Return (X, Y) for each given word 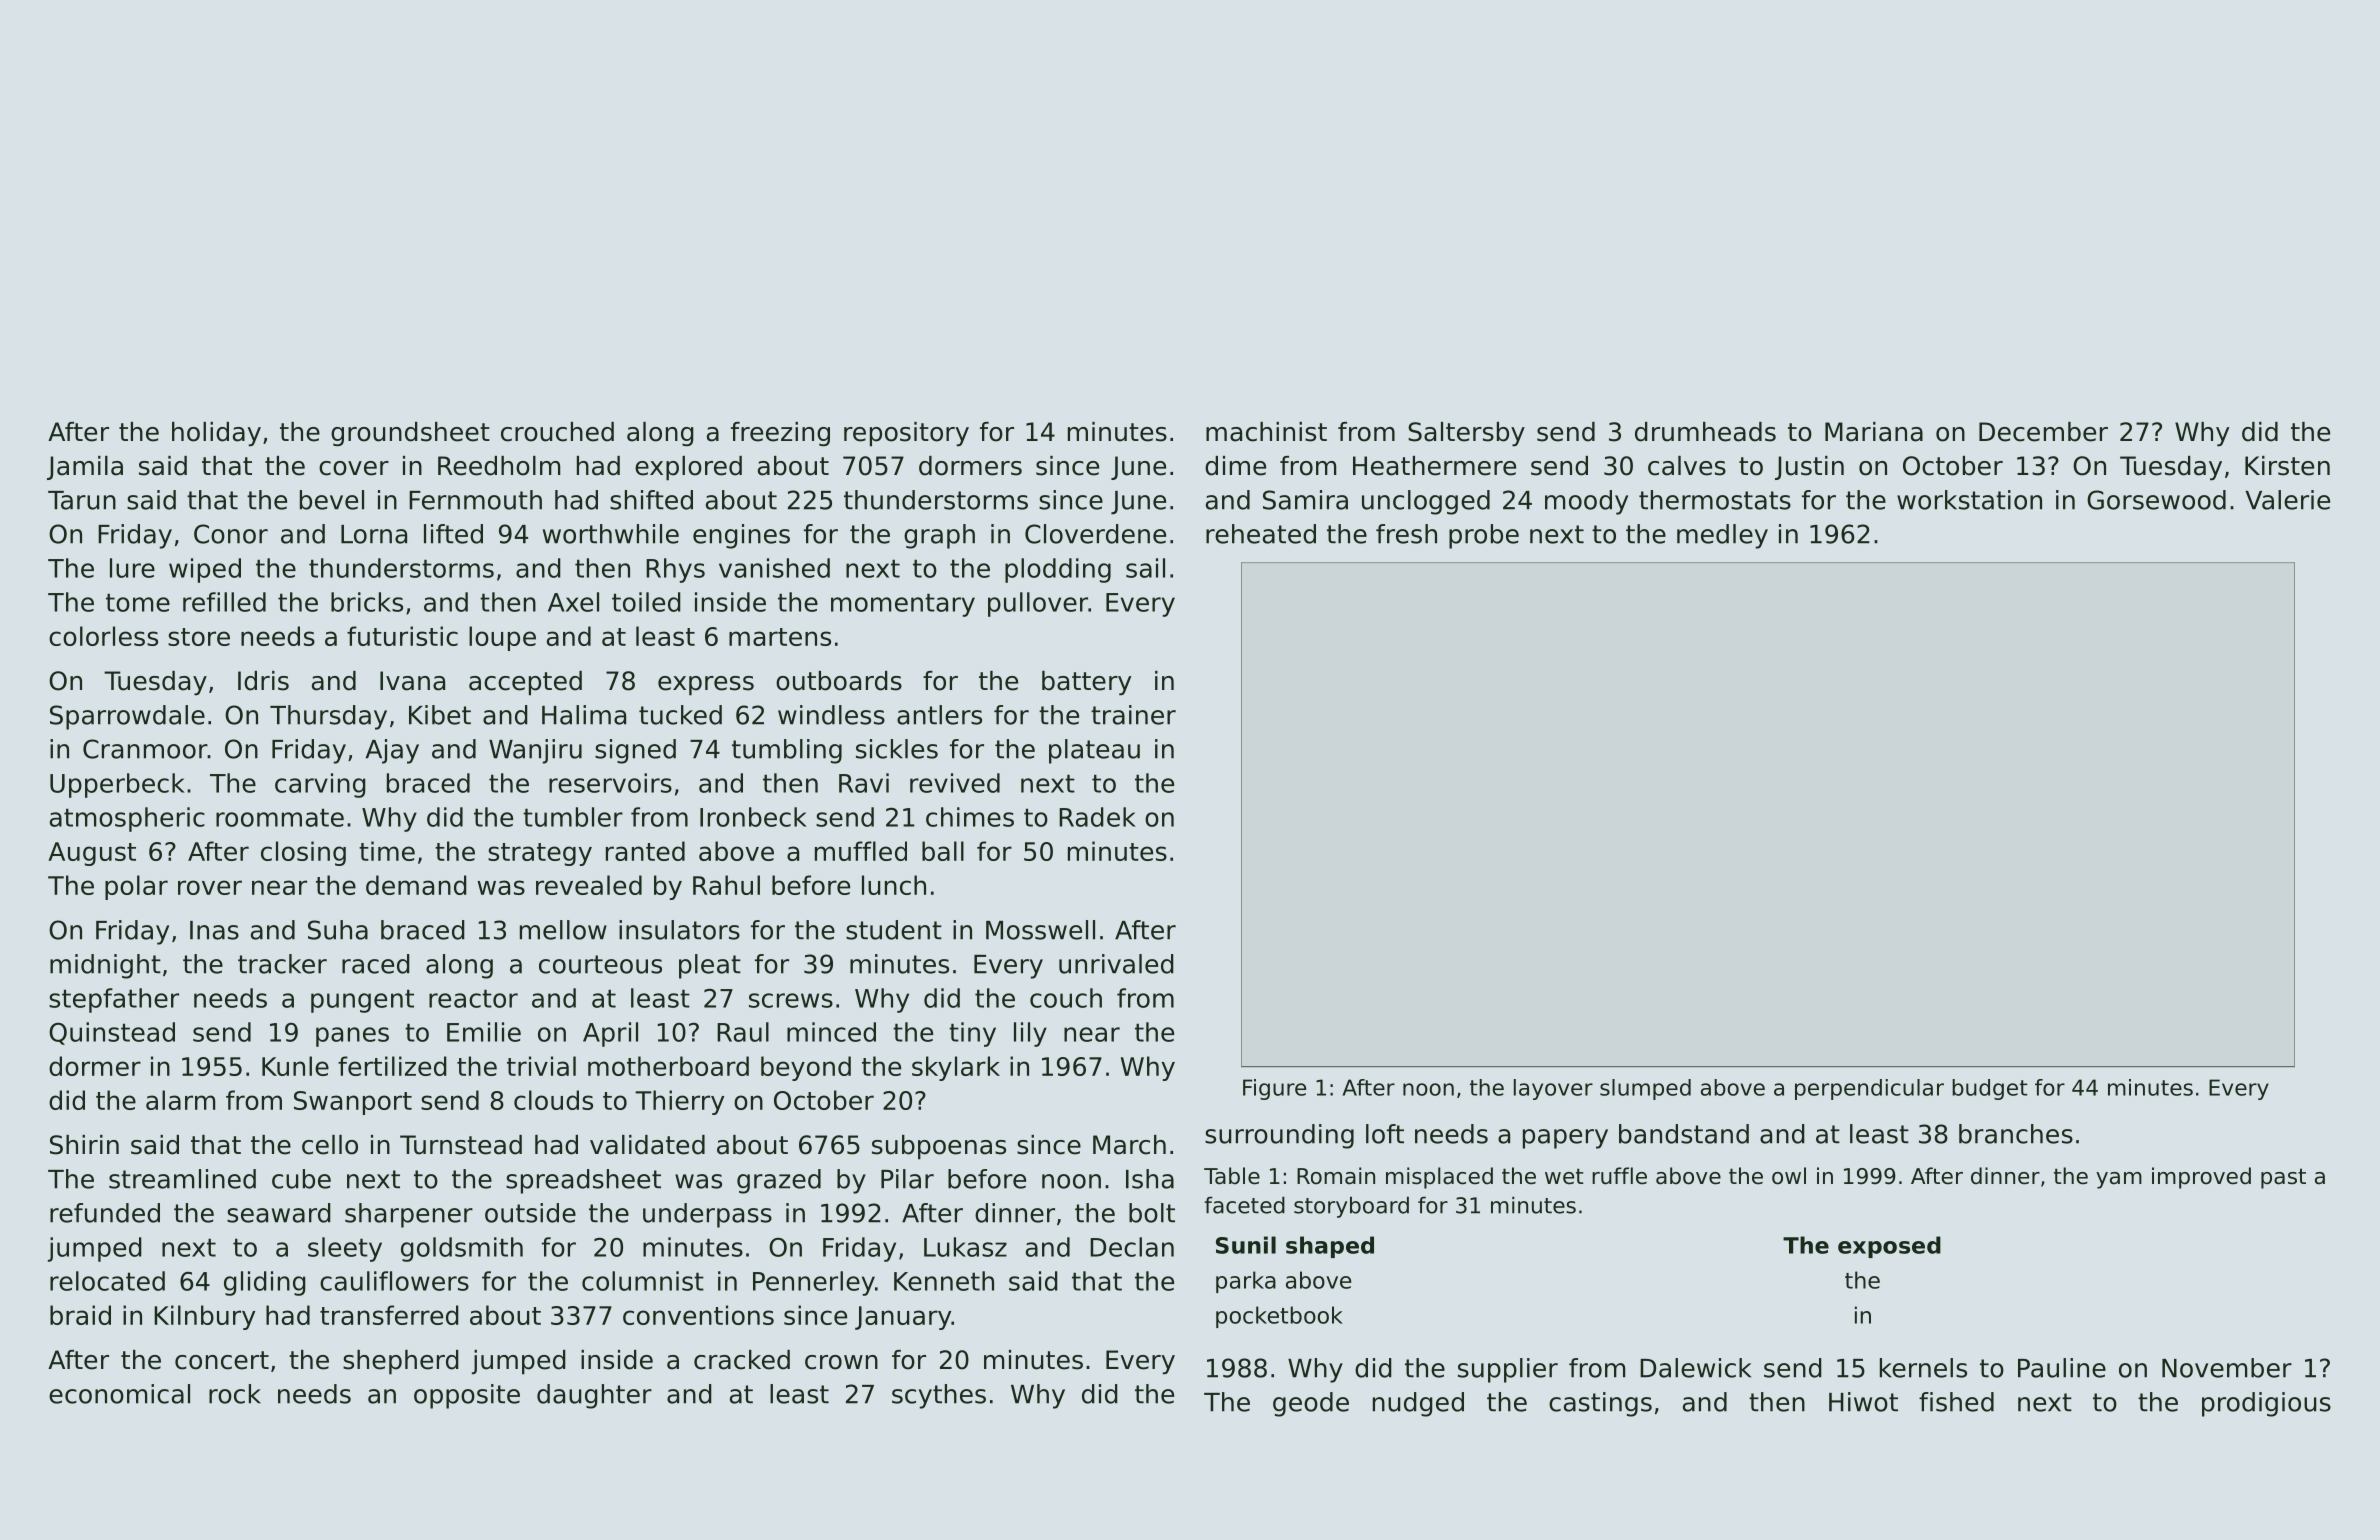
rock (235, 1394)
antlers (939, 715)
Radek (1097, 817)
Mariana (1874, 432)
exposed (1889, 1247)
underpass (707, 1215)
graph (939, 536)
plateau (1094, 751)
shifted (651, 500)
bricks (367, 602)
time (387, 851)
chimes (970, 817)
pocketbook (1279, 1317)
